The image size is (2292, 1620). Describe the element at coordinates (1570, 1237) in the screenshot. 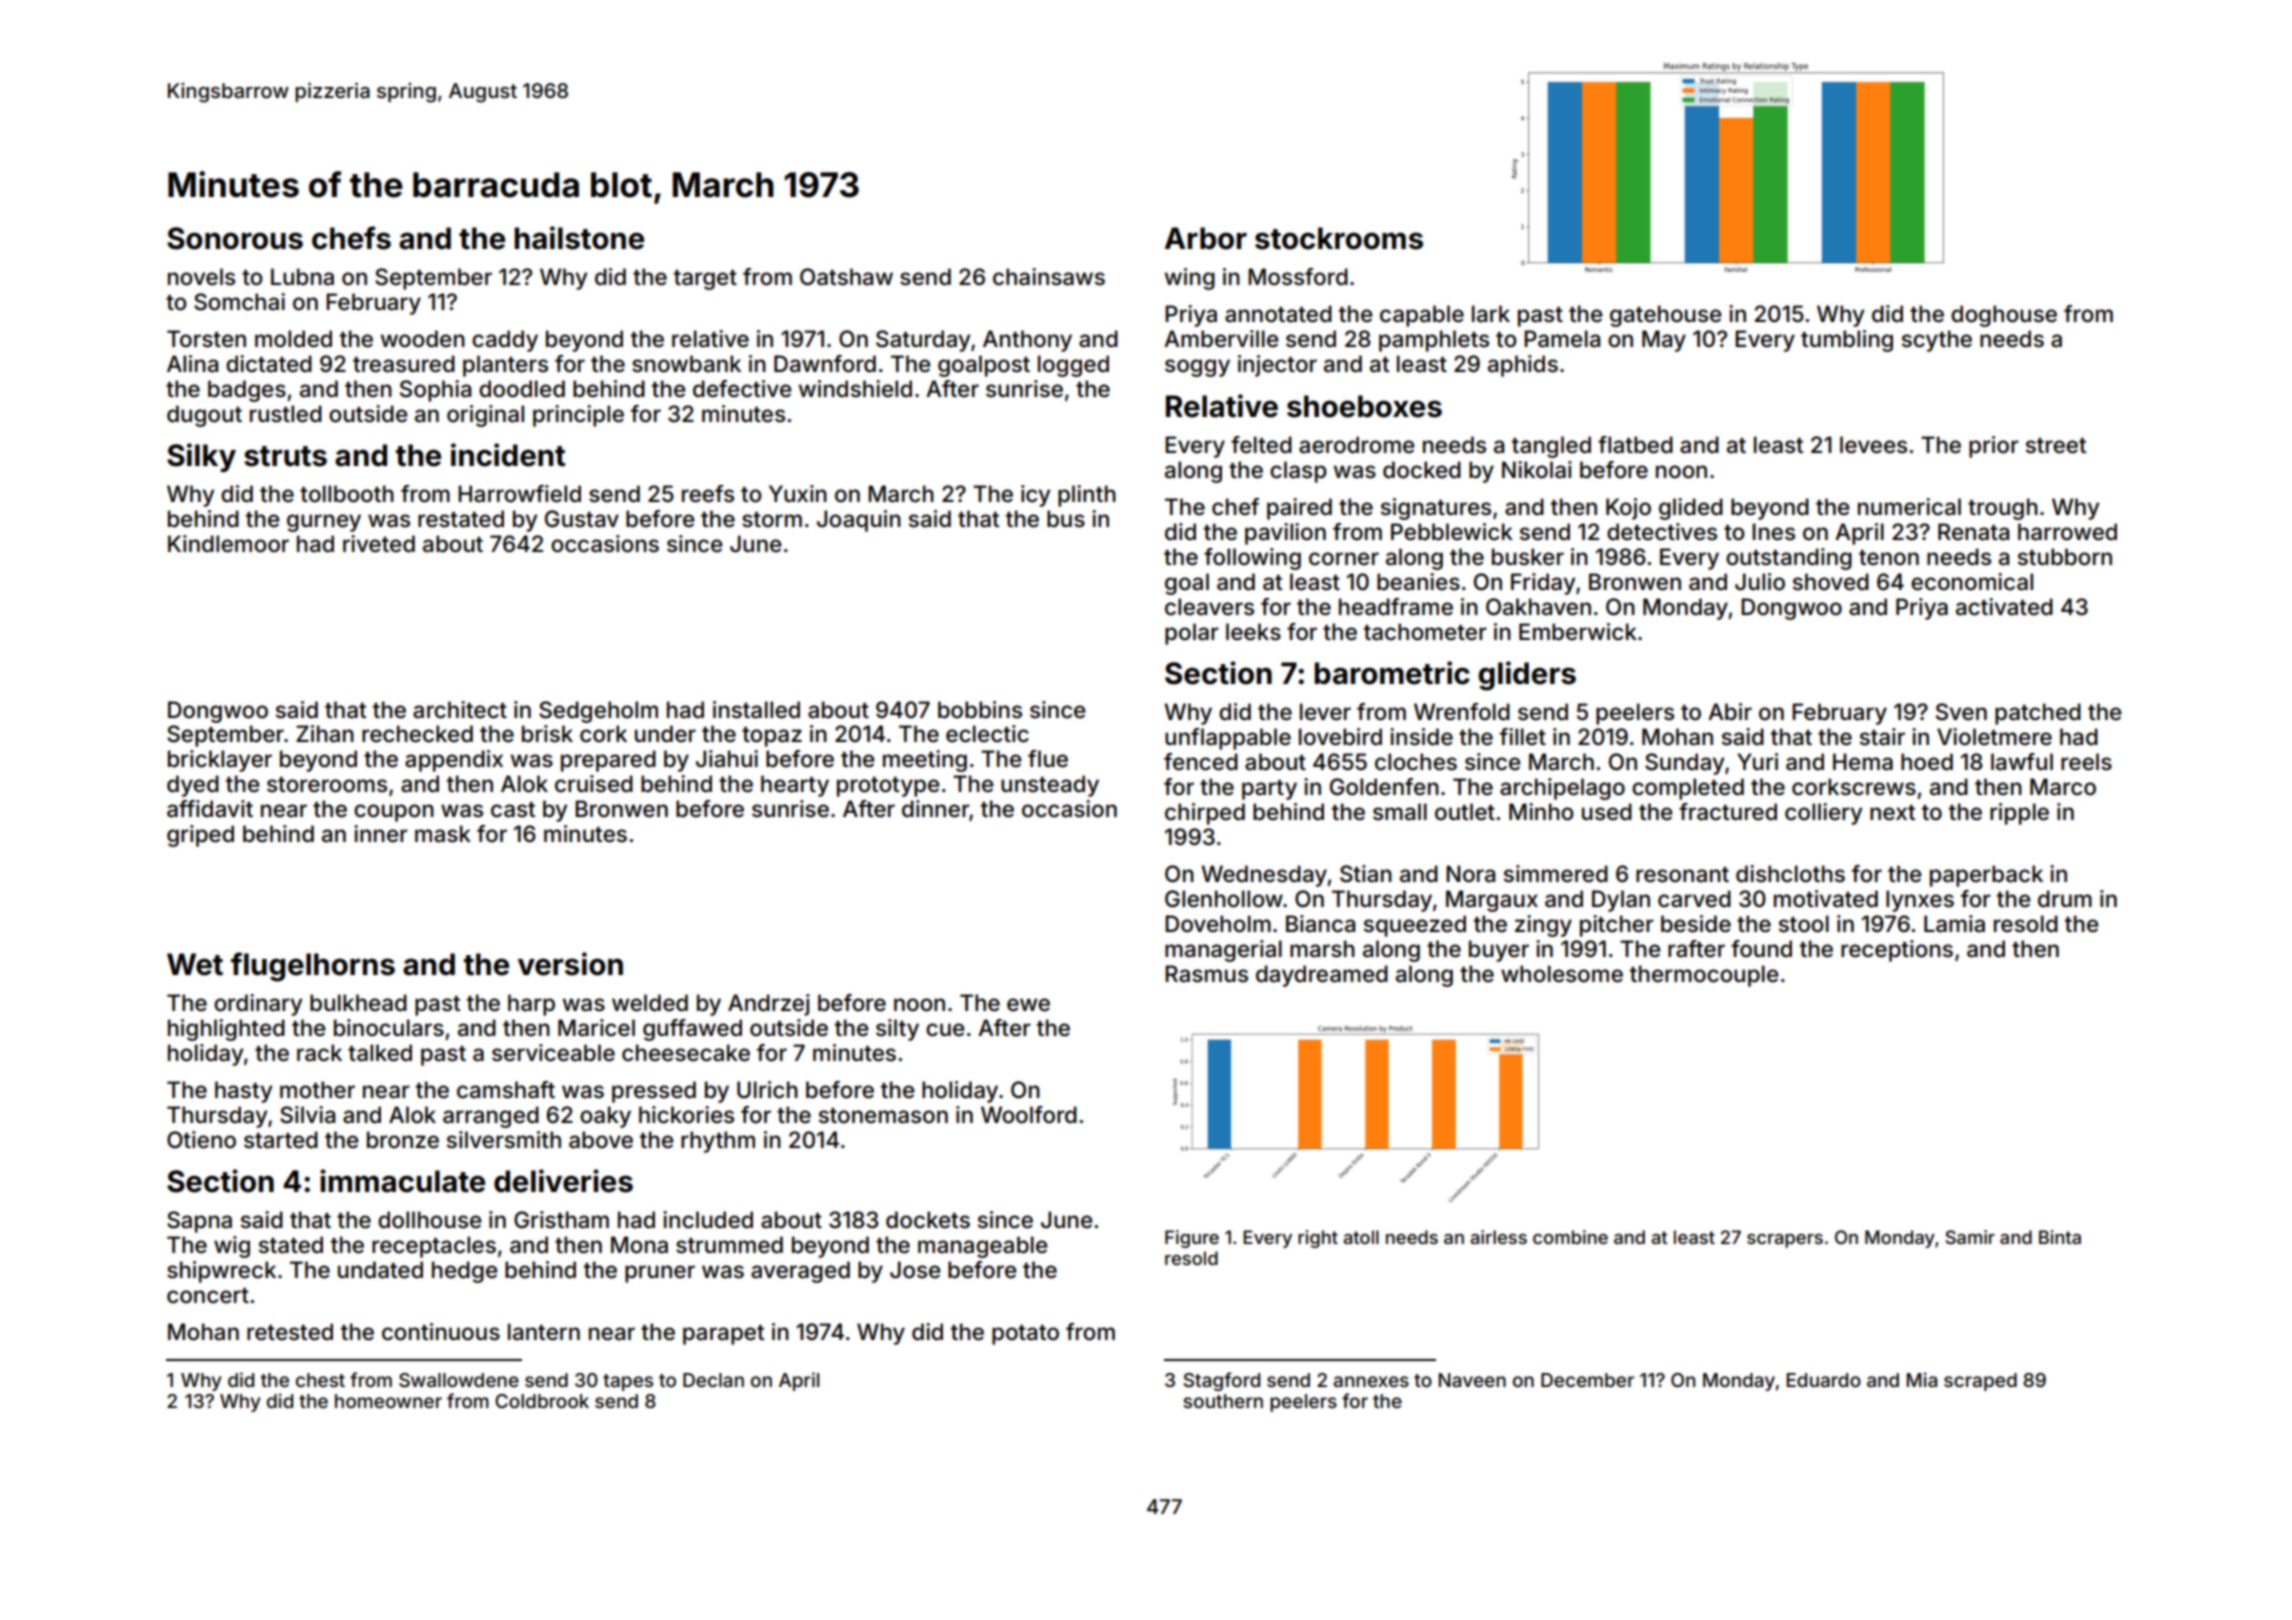

I see `combine` at that location.
